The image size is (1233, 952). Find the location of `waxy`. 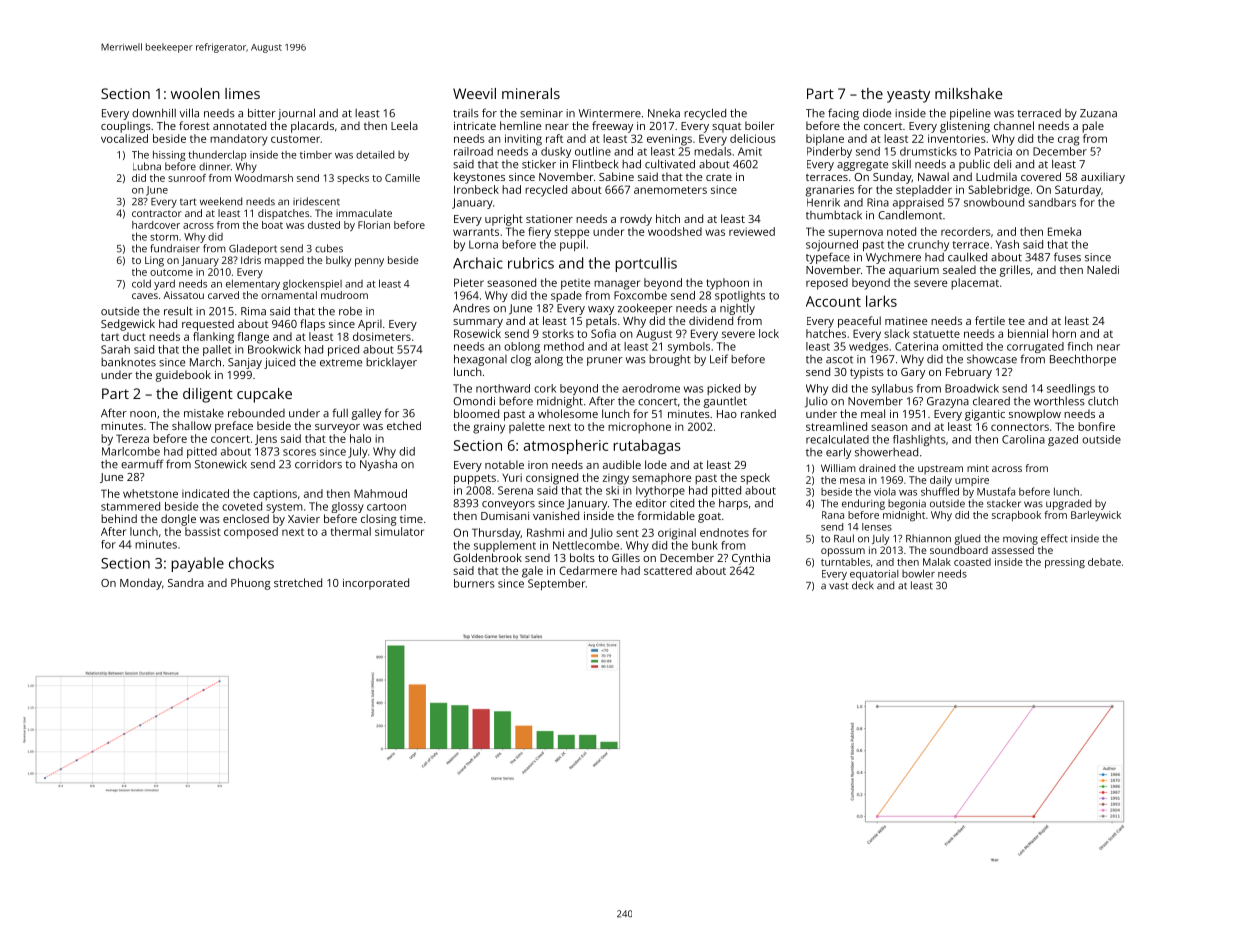

waxy is located at coordinates (601, 310).
